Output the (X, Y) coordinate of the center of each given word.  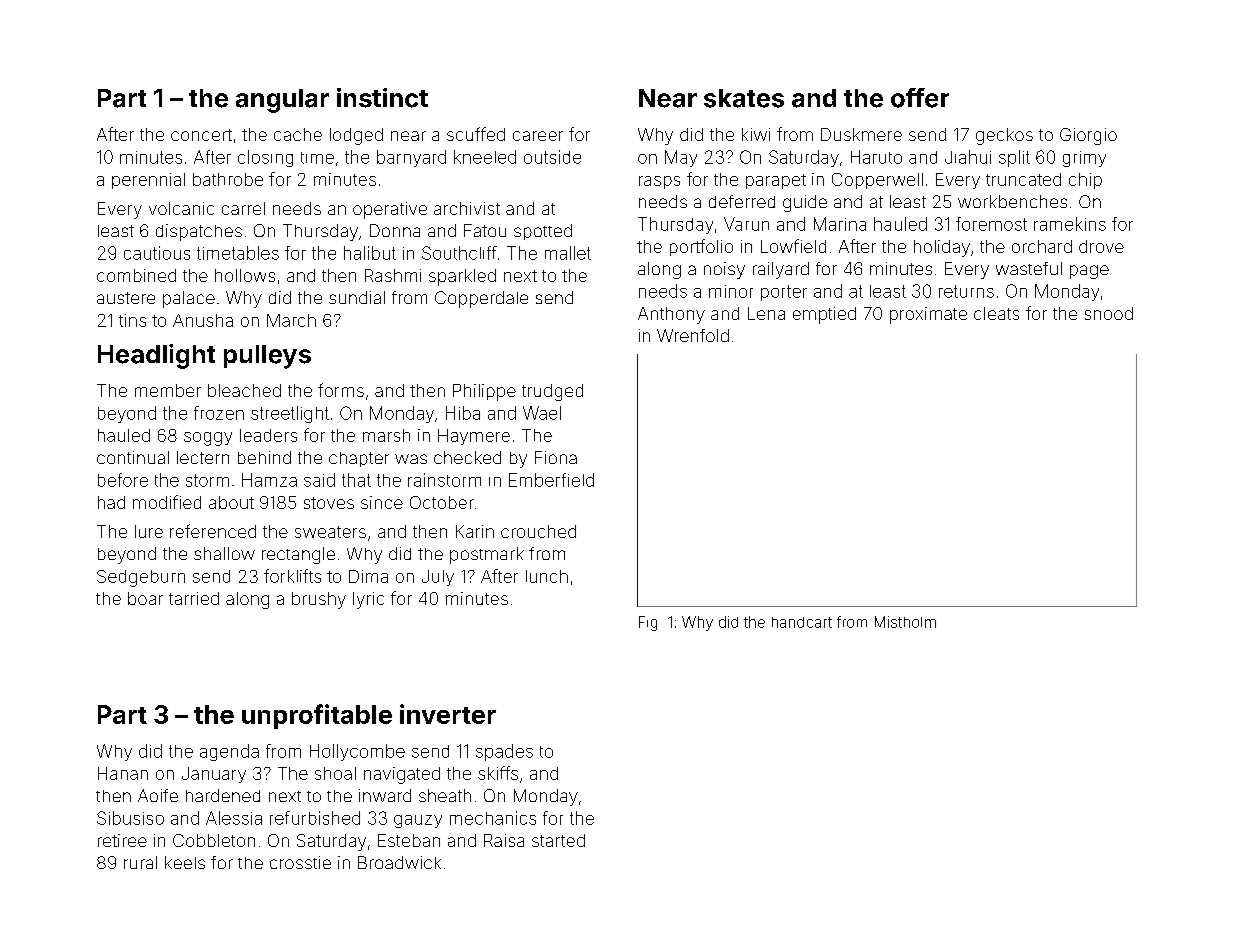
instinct (382, 98)
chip (1085, 181)
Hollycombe (357, 752)
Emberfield (551, 480)
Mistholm (905, 622)
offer (920, 98)
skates (744, 98)
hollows (245, 275)
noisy (724, 270)
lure (149, 531)
